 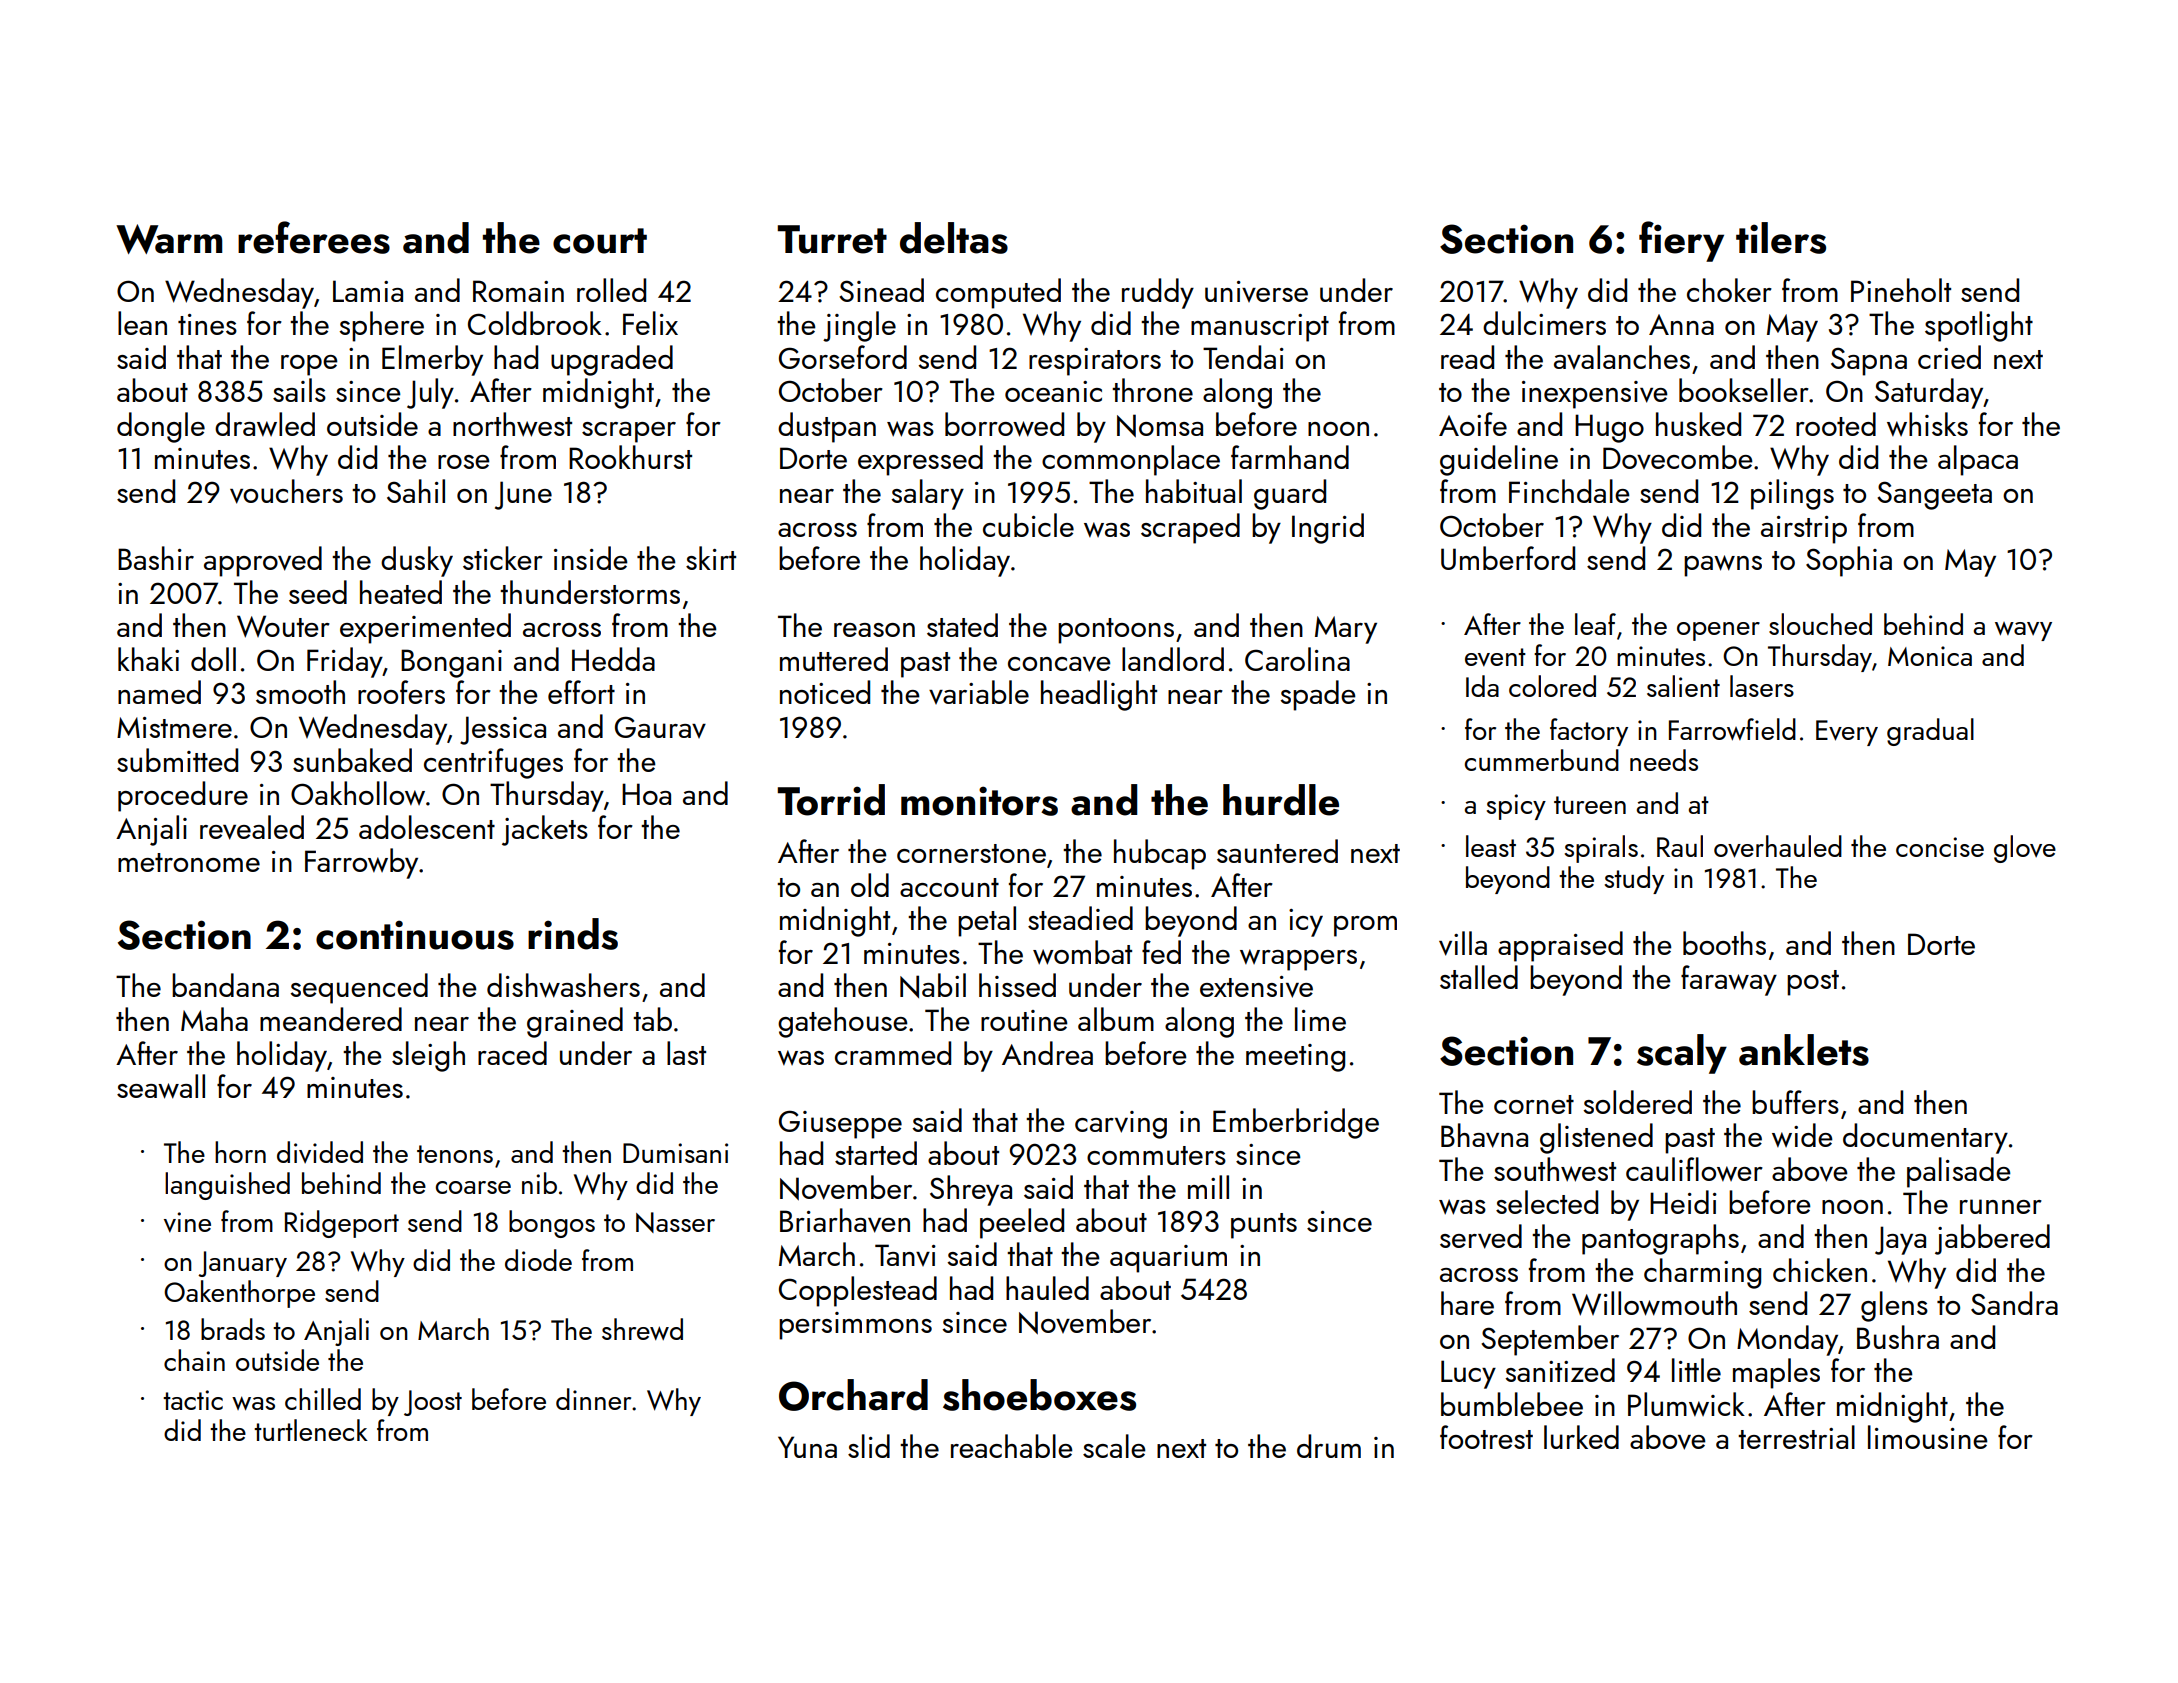 I want to click on Romain, so click(x=518, y=291).
